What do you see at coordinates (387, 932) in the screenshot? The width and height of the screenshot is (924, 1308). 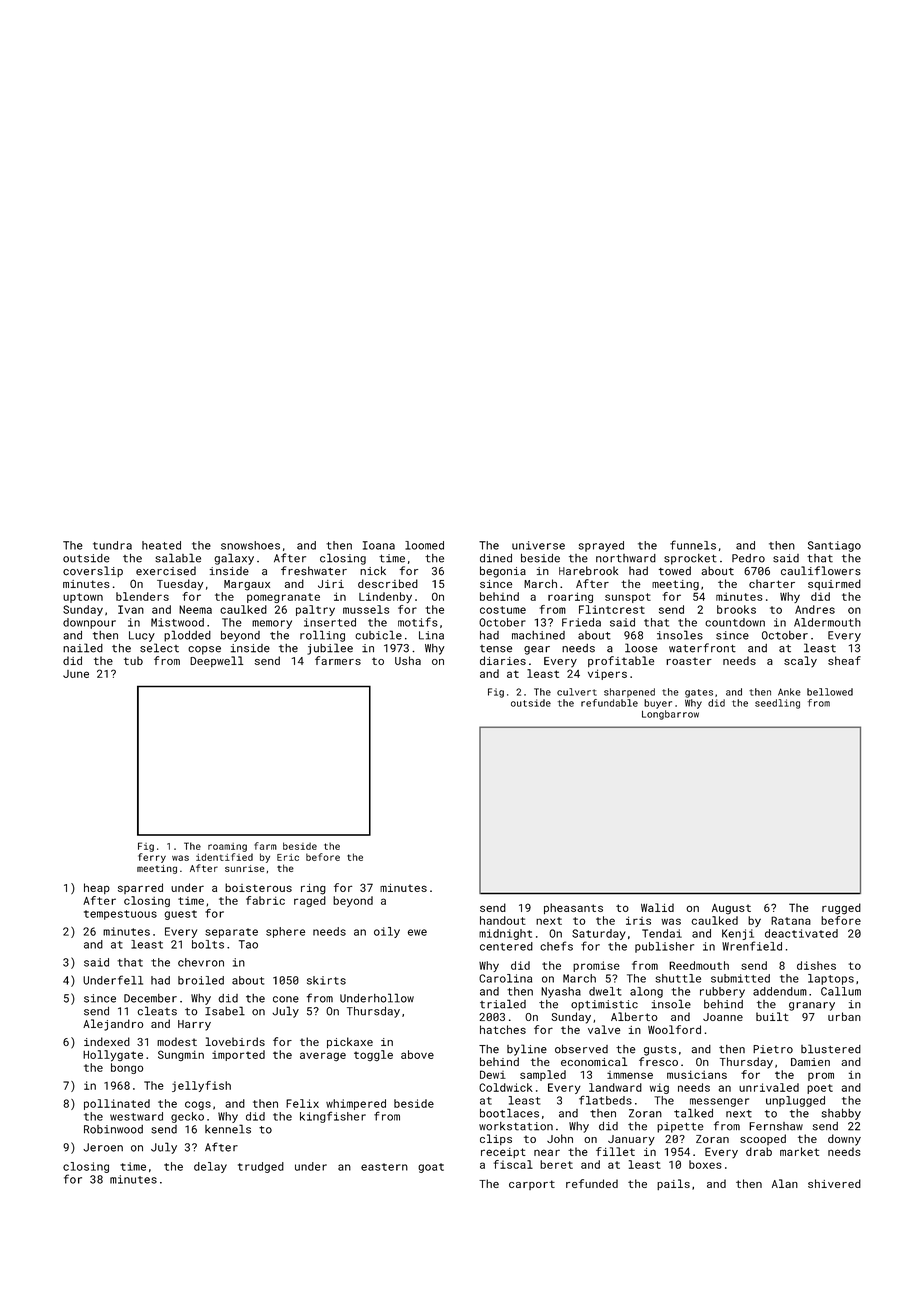 I see `oily` at bounding box center [387, 932].
